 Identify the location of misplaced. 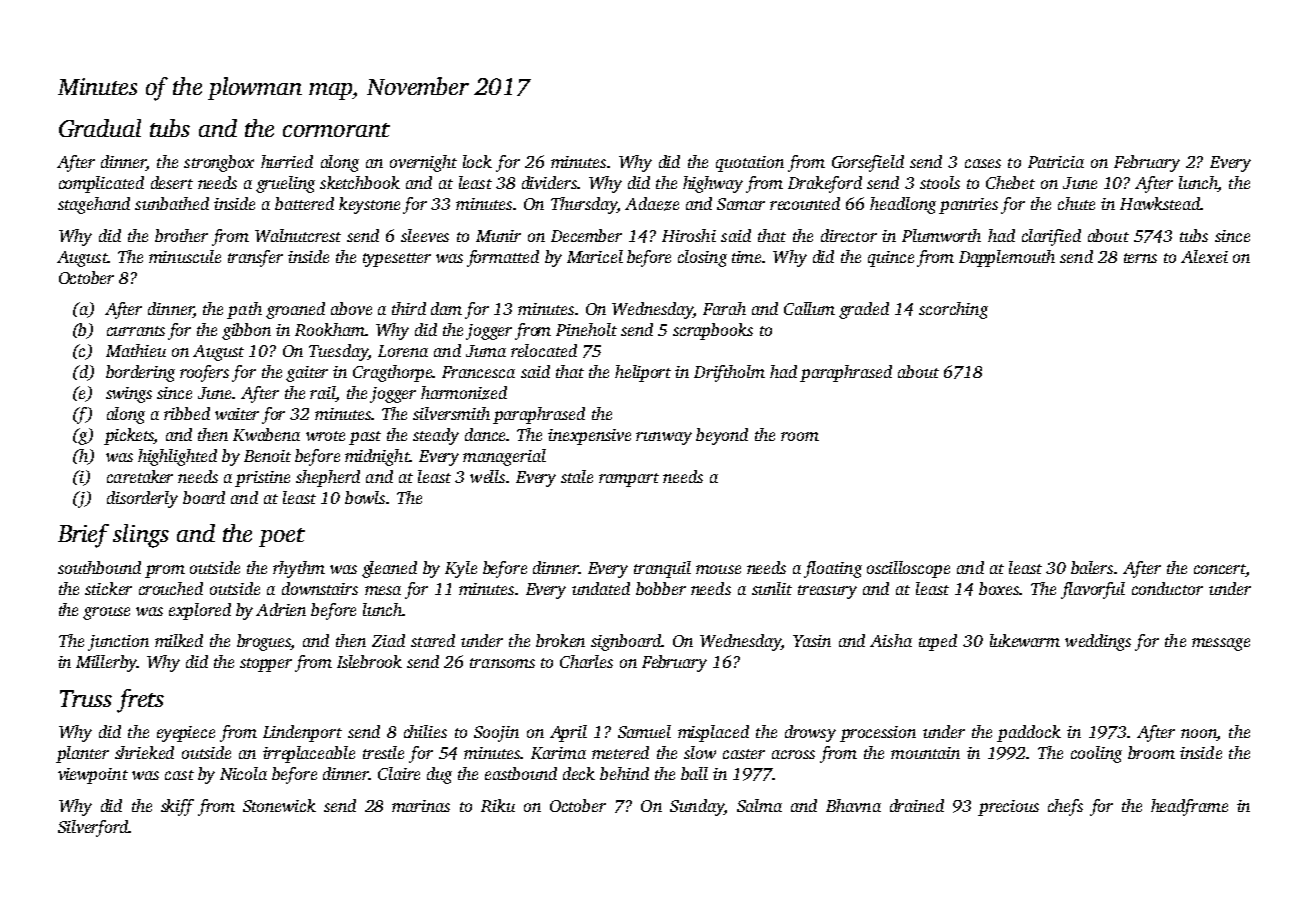
(713, 733).
